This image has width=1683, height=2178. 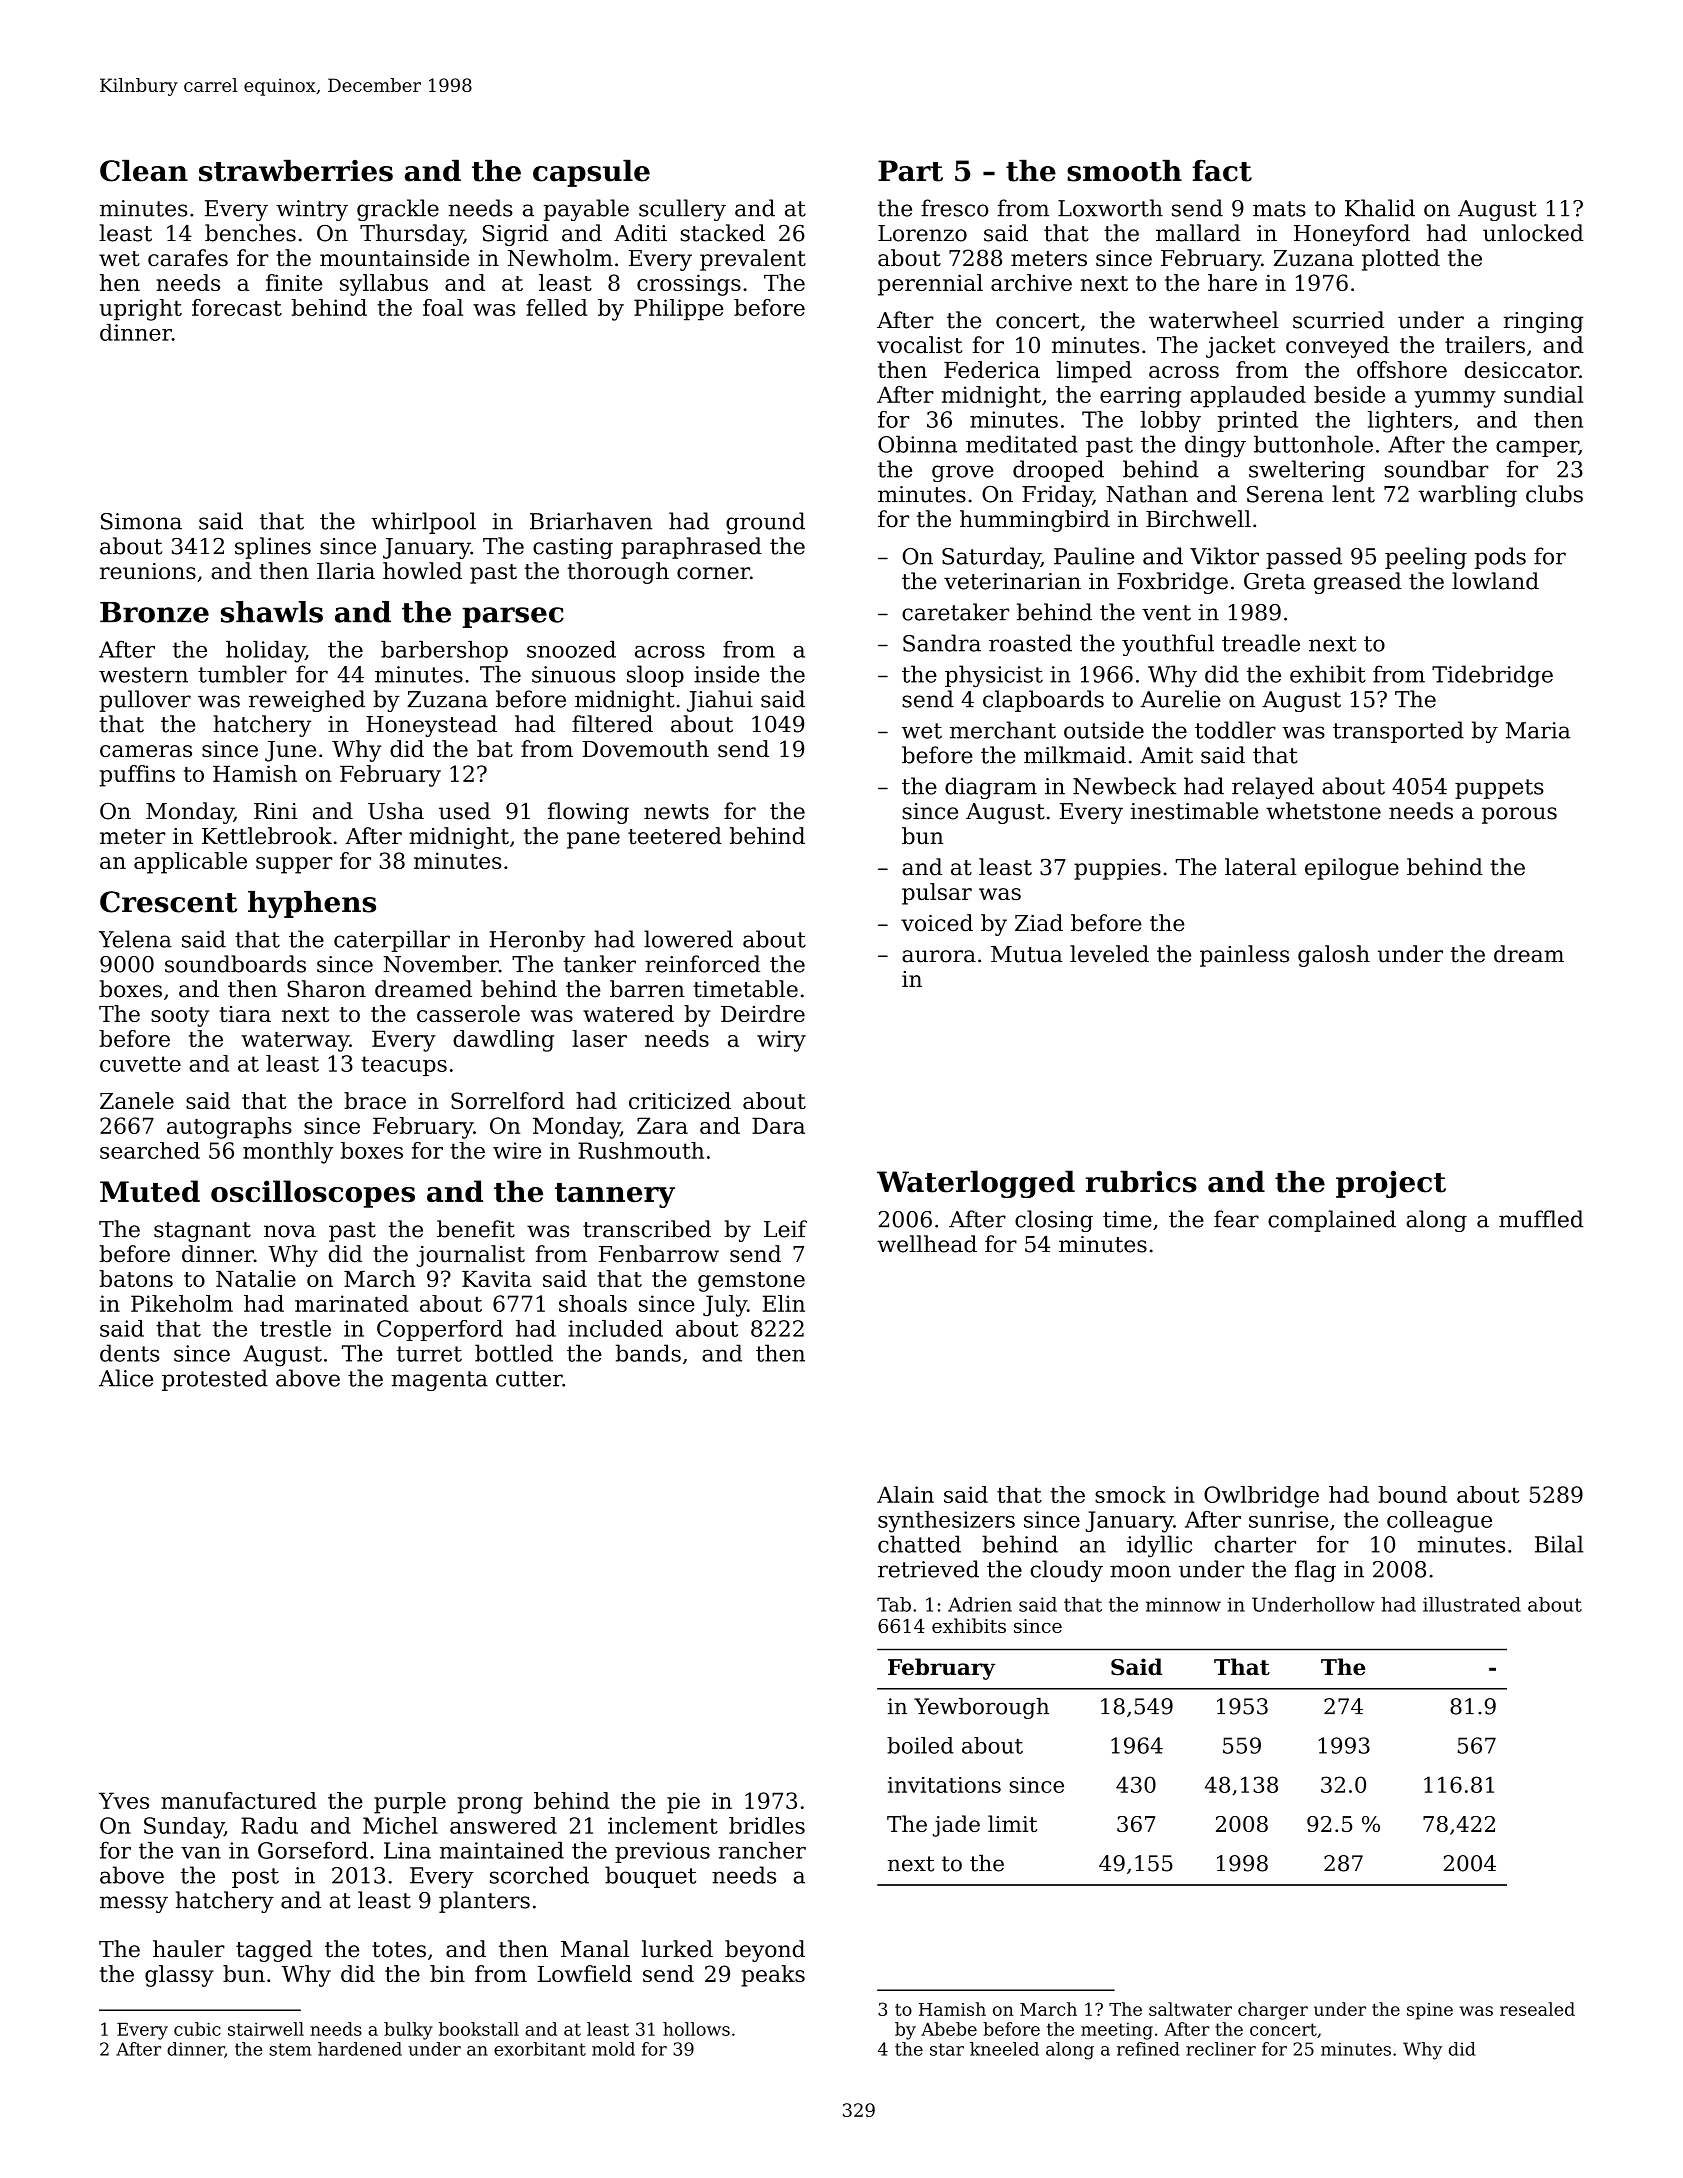 I want to click on hardened, so click(x=360, y=2049).
